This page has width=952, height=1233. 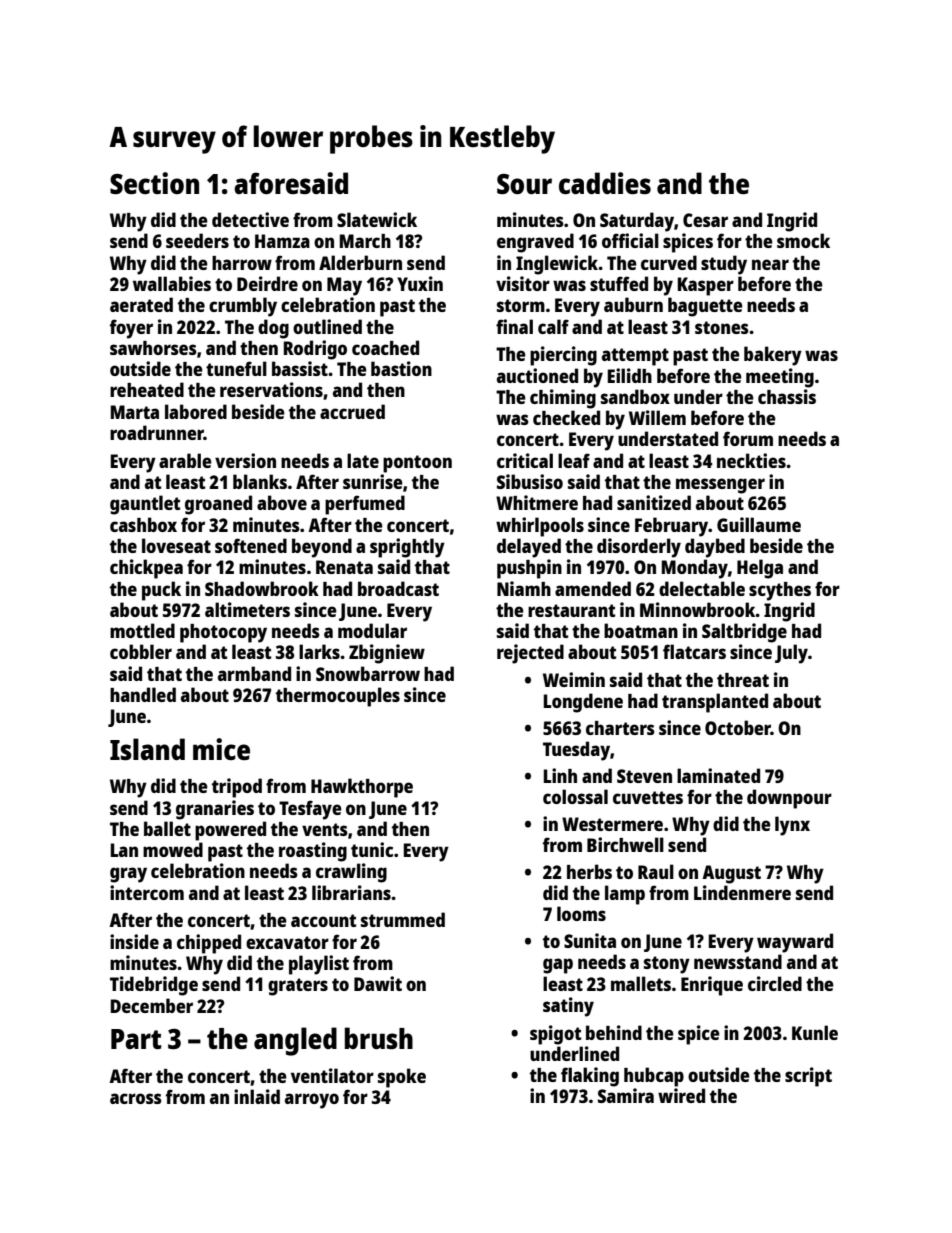 I want to click on Willem, so click(x=657, y=417).
